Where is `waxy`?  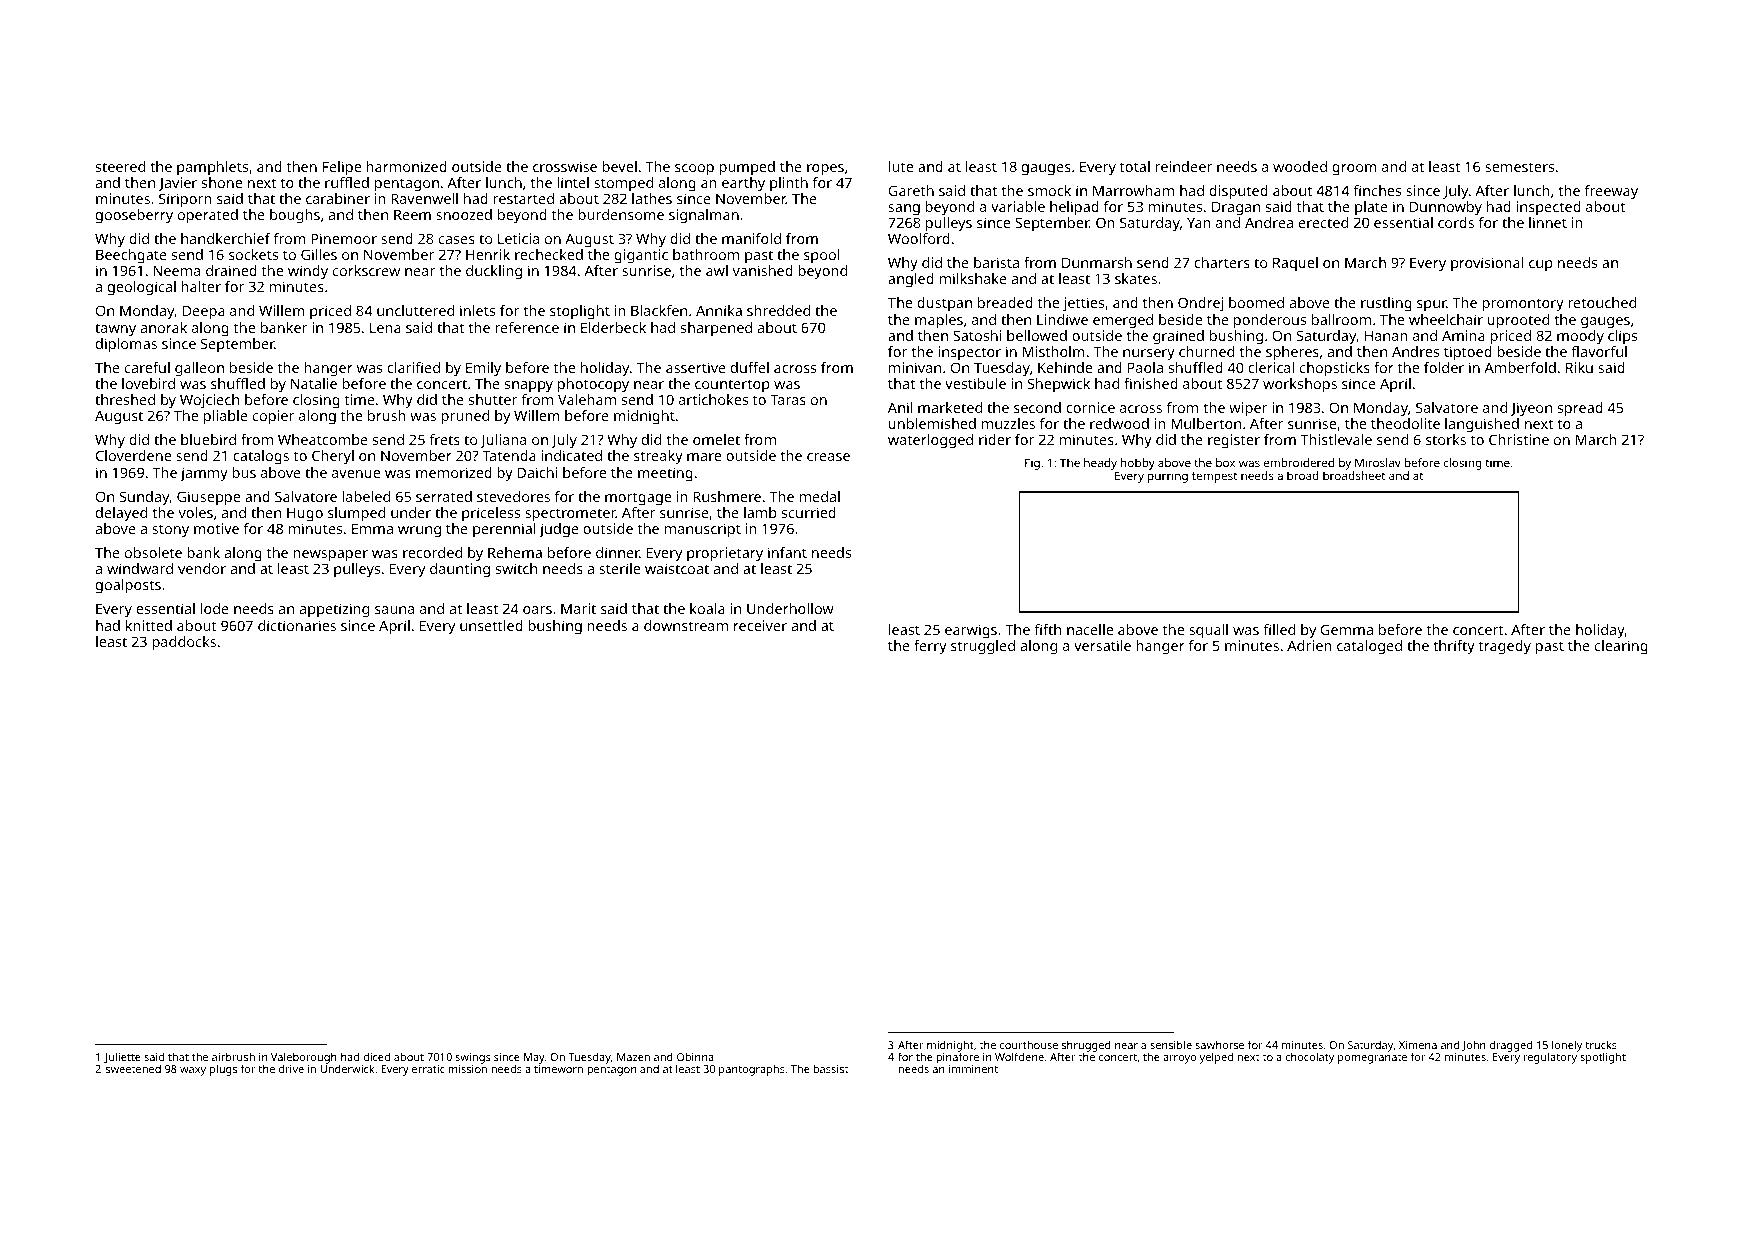
waxy is located at coordinates (193, 1071).
